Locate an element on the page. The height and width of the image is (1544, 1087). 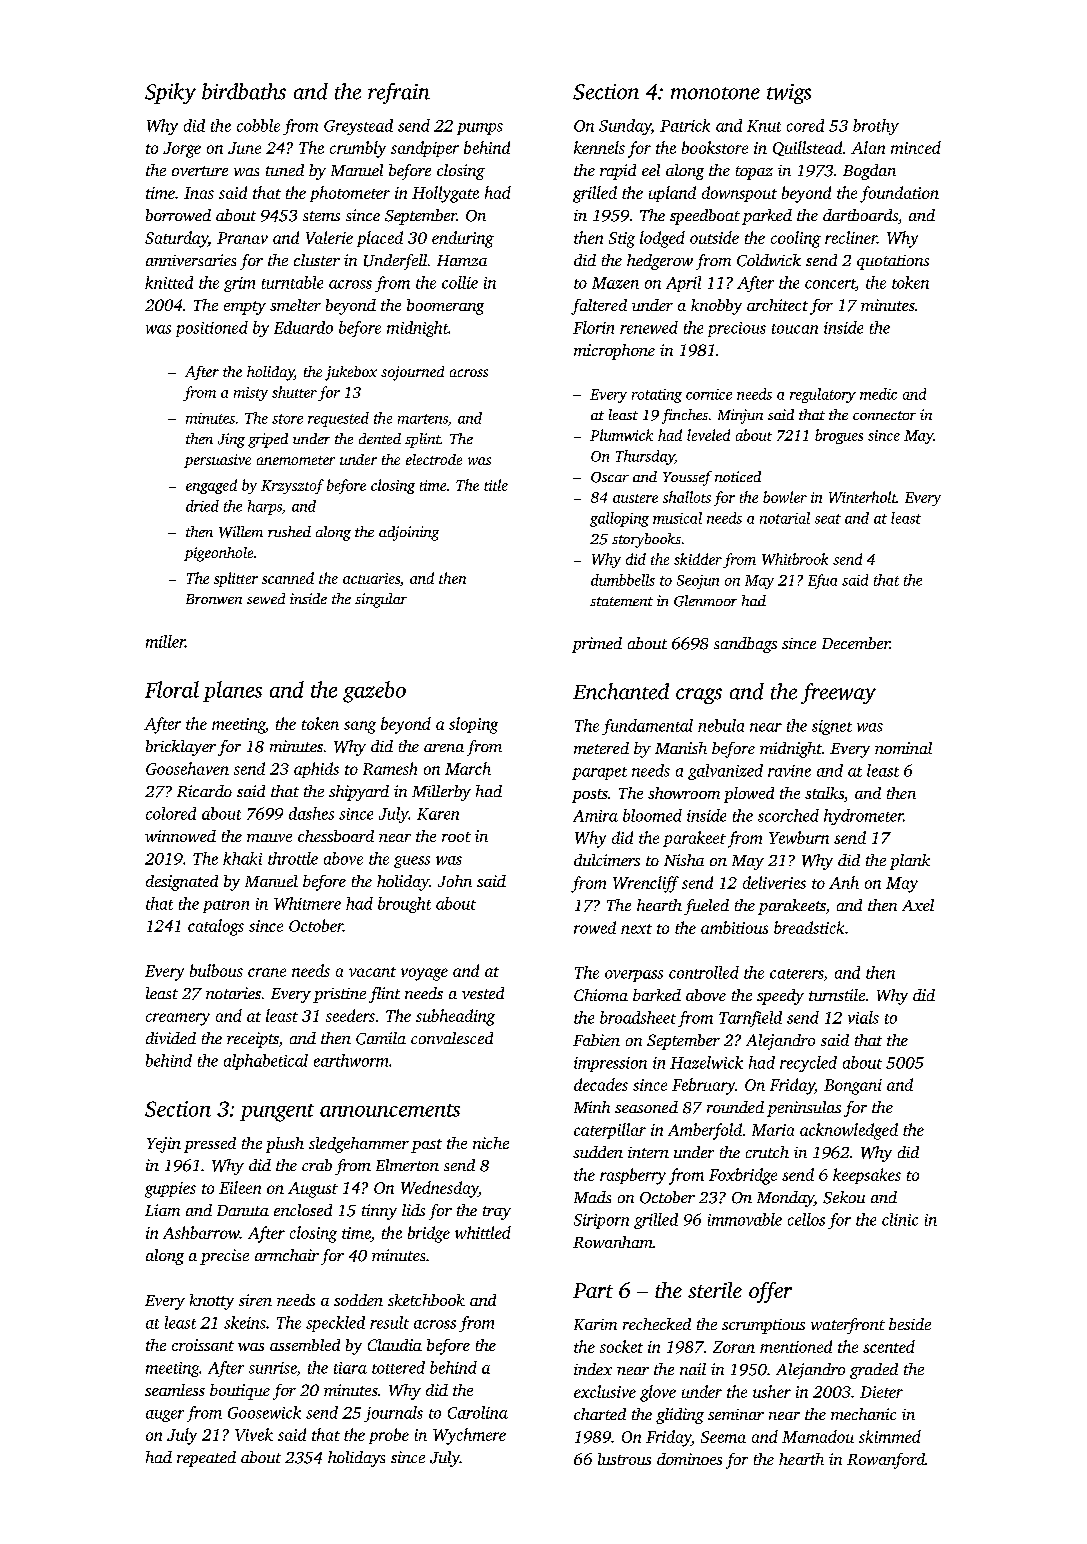
rounded is located at coordinates (735, 1107).
